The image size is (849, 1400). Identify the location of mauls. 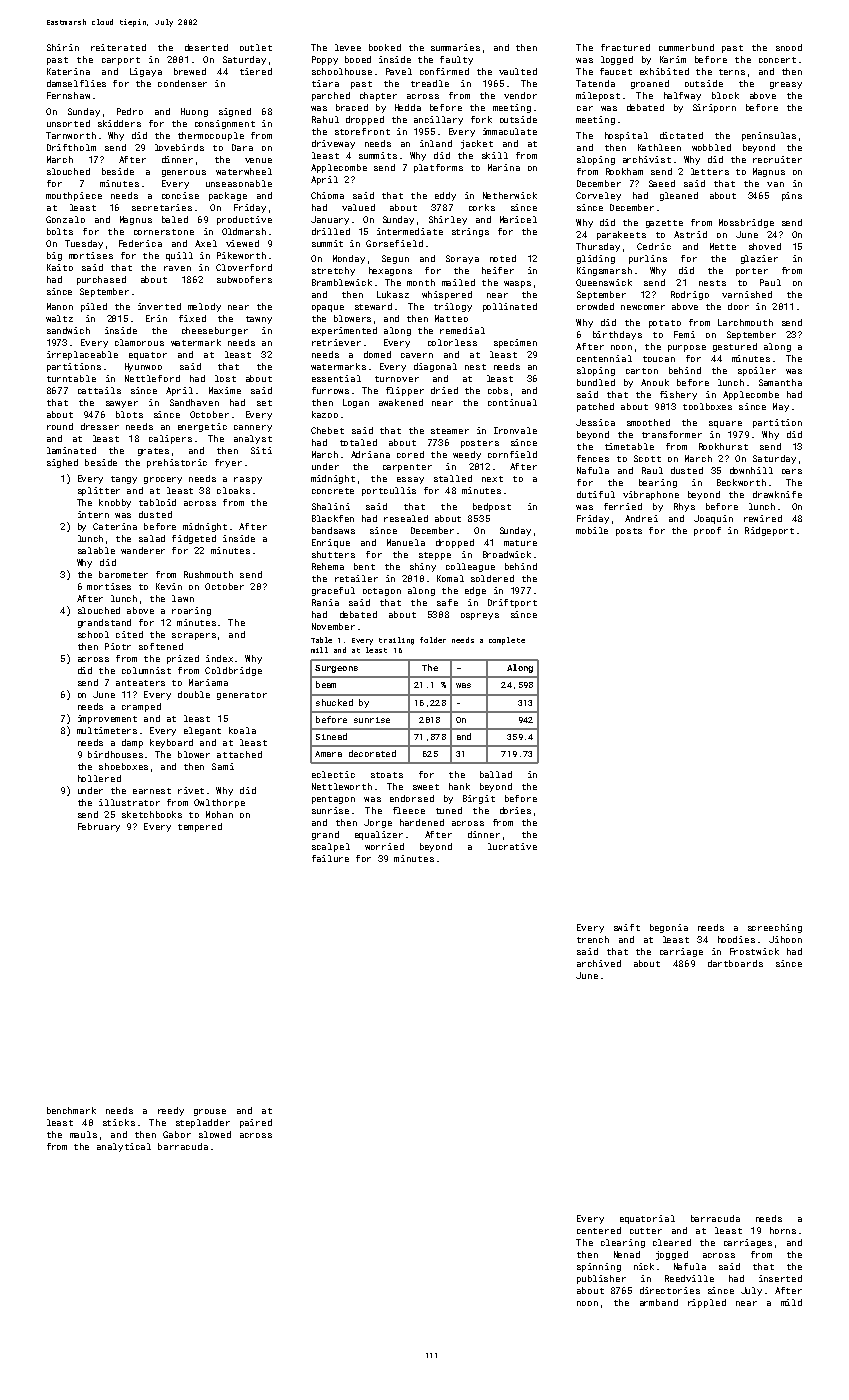
(83, 1134).
